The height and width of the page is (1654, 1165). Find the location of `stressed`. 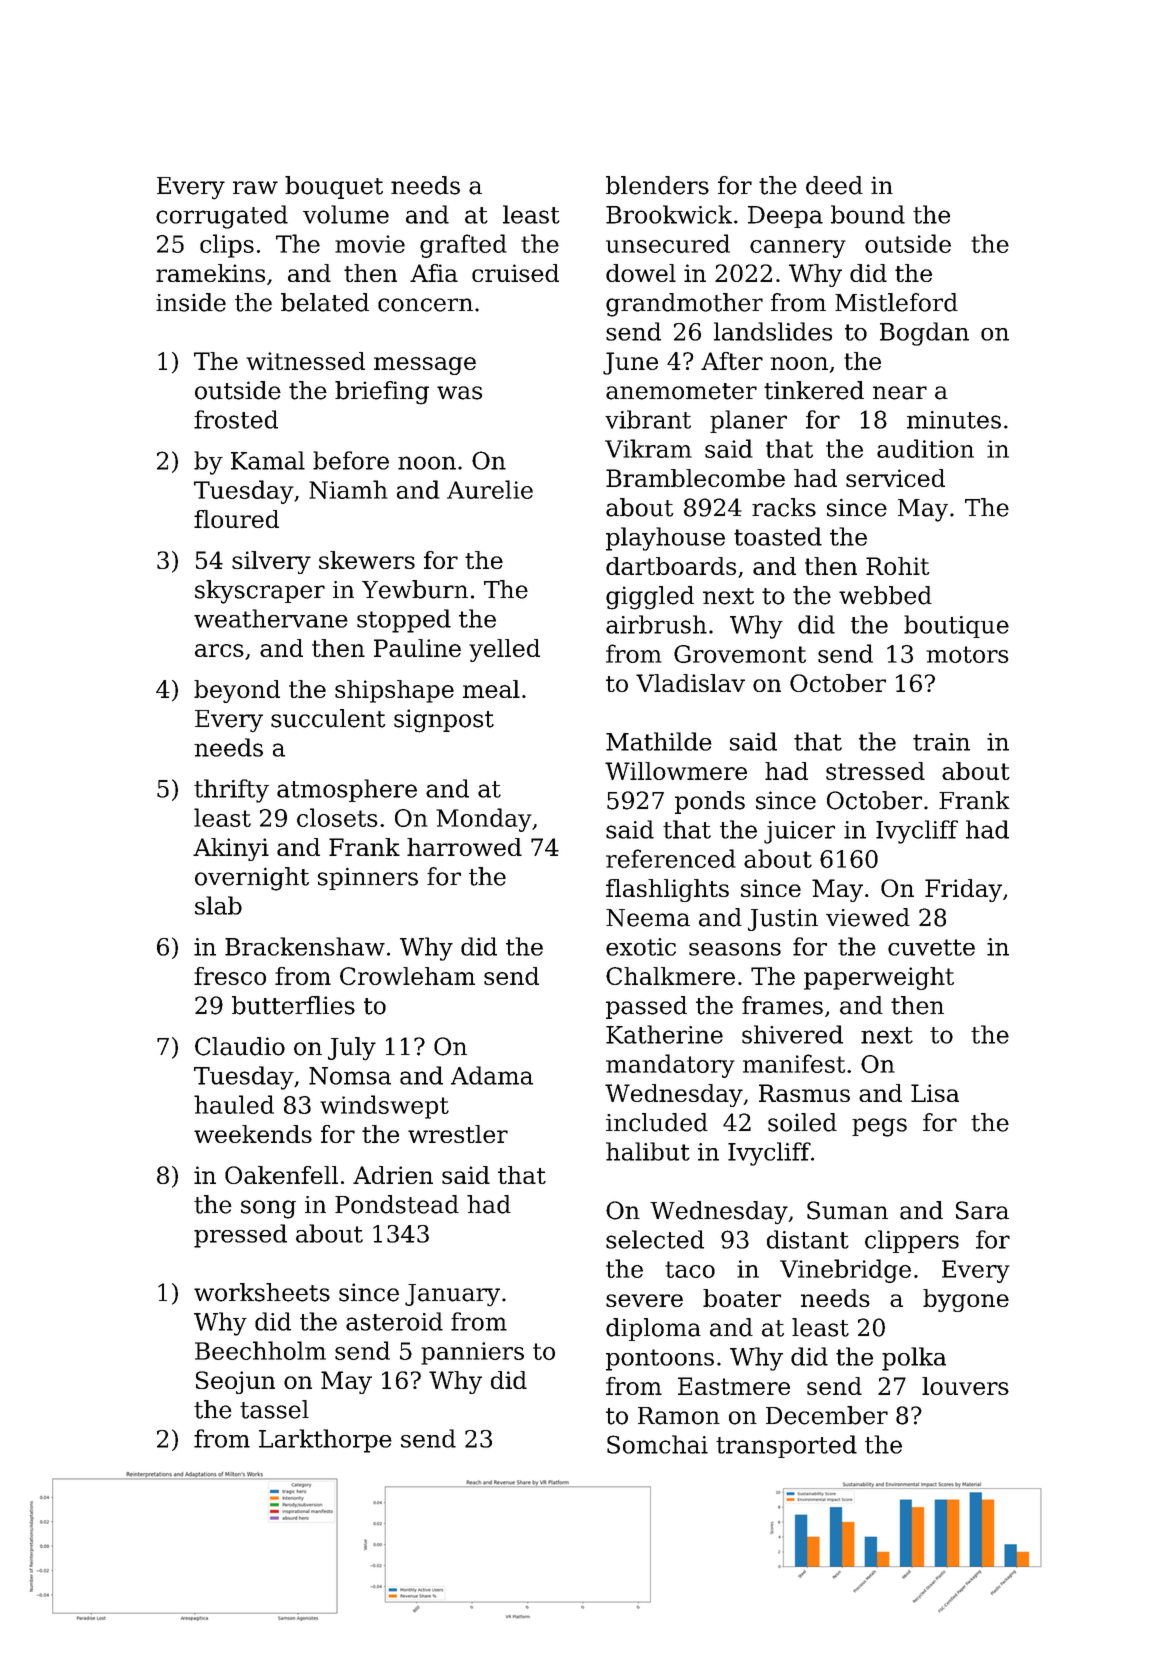

stressed is located at coordinates (875, 771).
